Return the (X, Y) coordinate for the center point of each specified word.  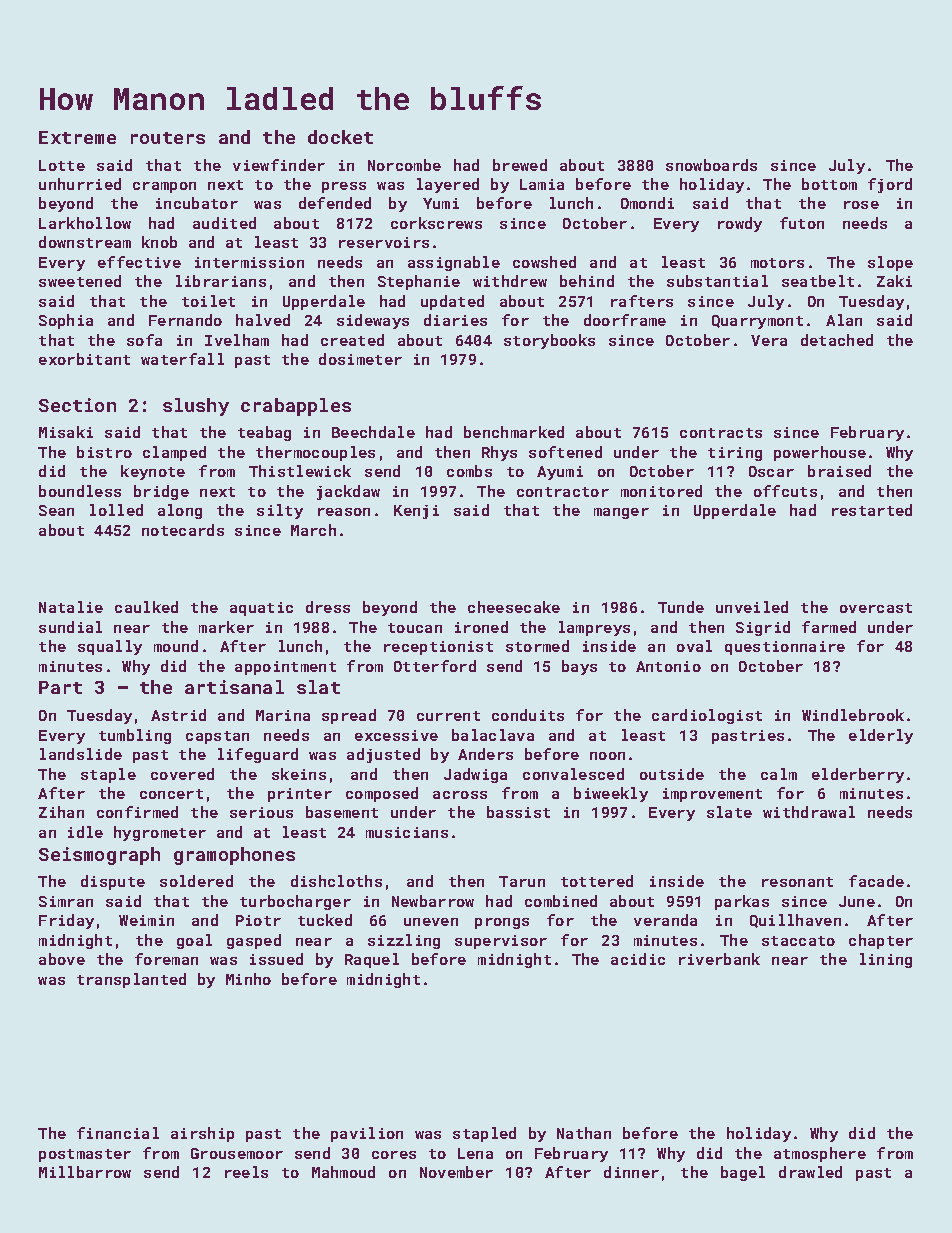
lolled (116, 510)
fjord (890, 185)
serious (261, 812)
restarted (872, 510)
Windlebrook (853, 715)
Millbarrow (85, 1172)
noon (607, 756)
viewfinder (279, 165)
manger (621, 513)
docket (340, 137)
